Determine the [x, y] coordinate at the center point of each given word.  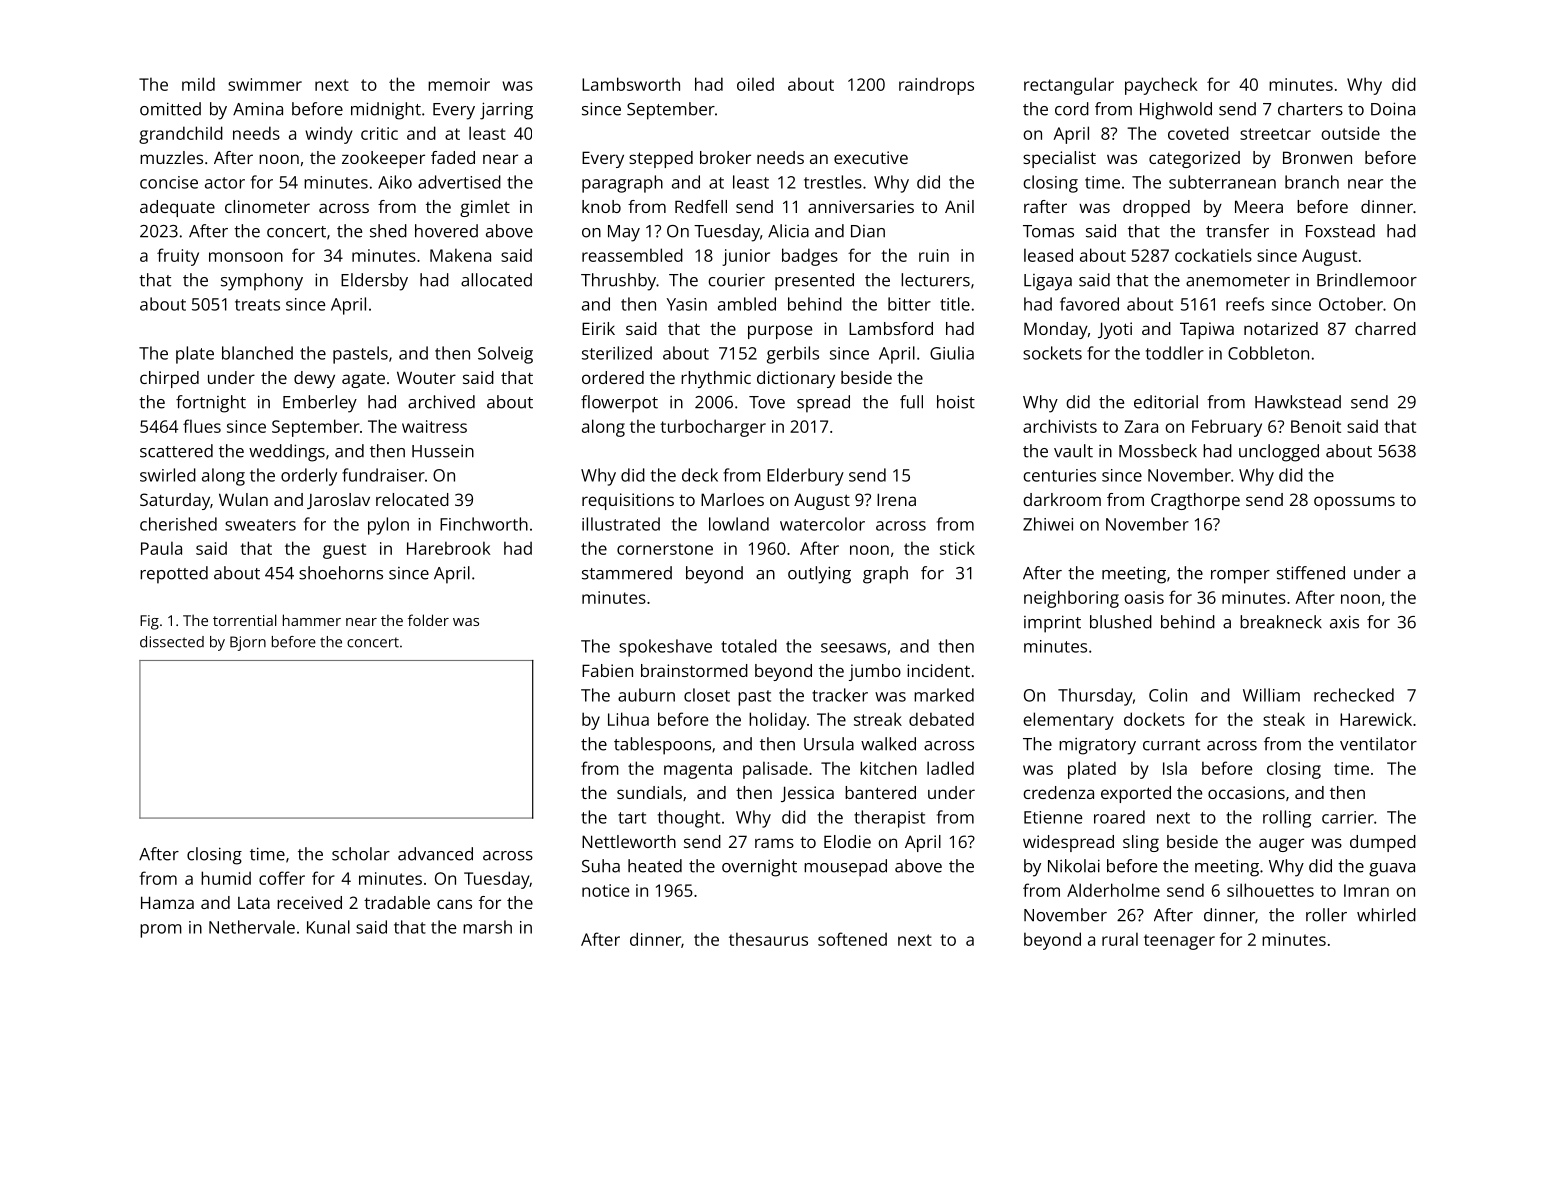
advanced [435, 854]
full [911, 402]
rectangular [1069, 86]
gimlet [485, 208]
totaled [749, 646]
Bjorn [248, 643]
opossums [1354, 503]
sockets [1052, 353]
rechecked [1354, 695]
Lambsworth [631, 84]
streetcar [1275, 134]
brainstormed [694, 670]
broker [725, 157]
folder [428, 620]
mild [198, 84]
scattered [176, 451]
